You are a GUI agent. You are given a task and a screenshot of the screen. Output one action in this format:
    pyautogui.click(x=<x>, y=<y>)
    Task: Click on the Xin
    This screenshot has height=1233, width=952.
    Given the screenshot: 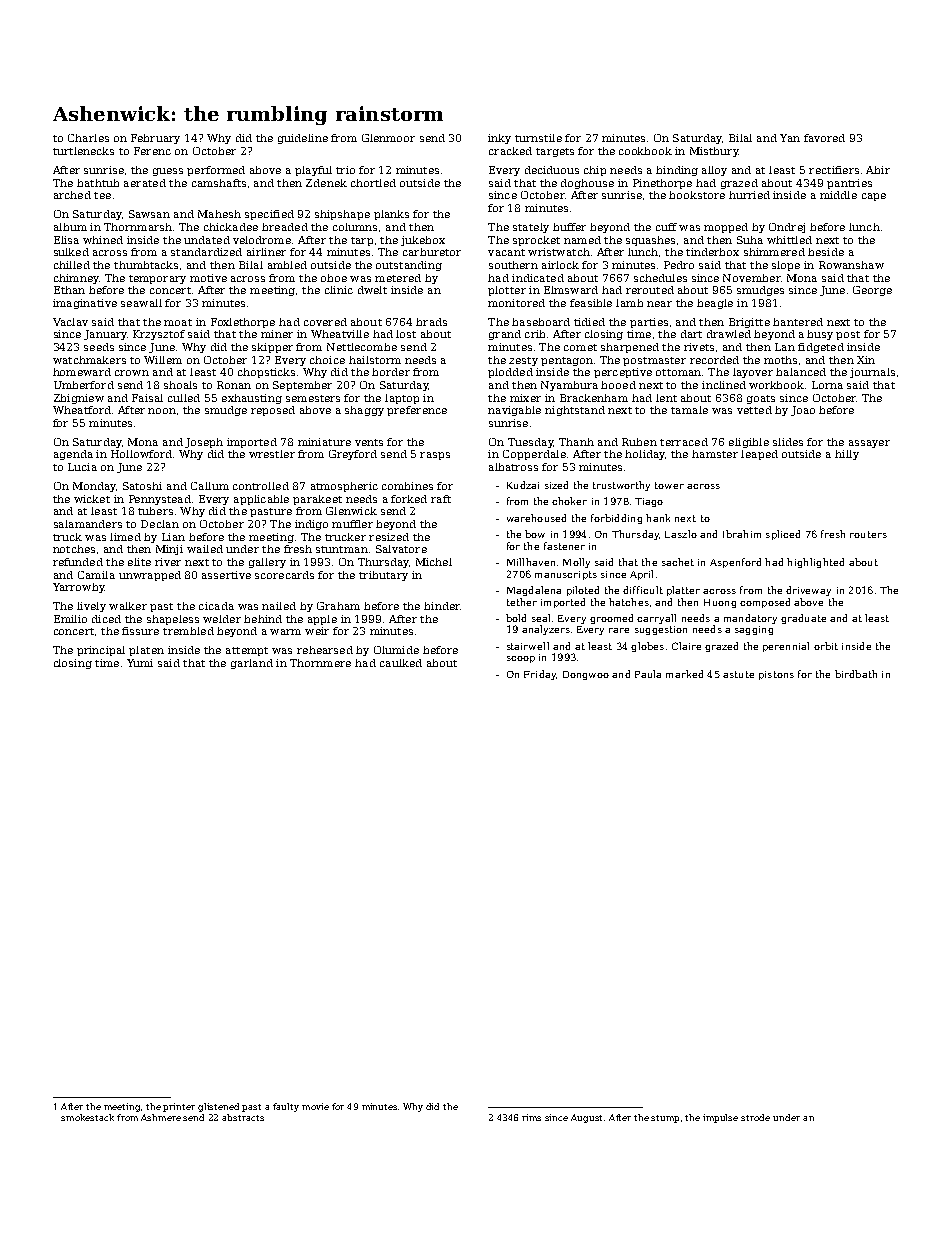 What is the action you would take?
    pyautogui.click(x=866, y=360)
